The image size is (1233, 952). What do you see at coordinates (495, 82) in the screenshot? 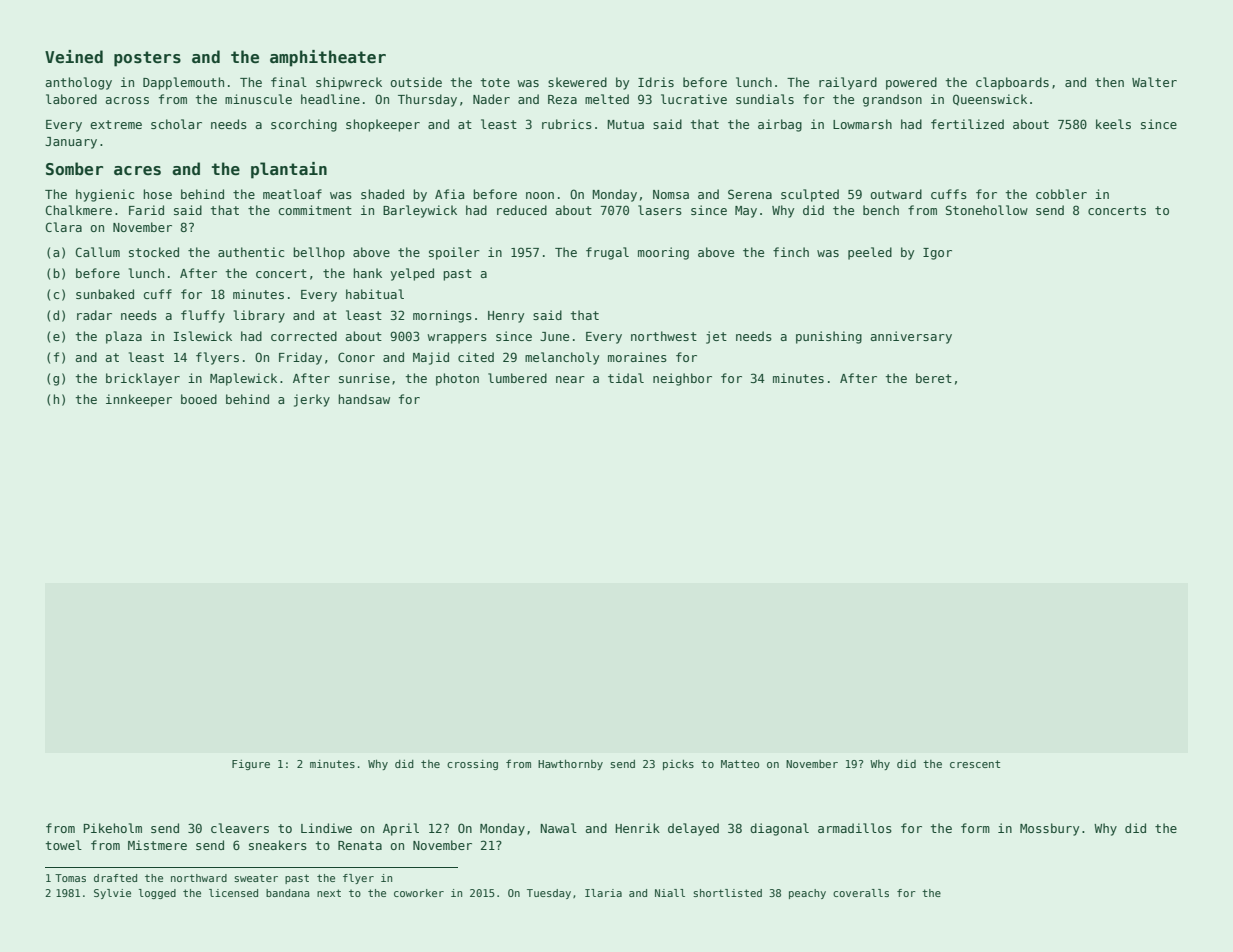
I see `tote` at bounding box center [495, 82].
